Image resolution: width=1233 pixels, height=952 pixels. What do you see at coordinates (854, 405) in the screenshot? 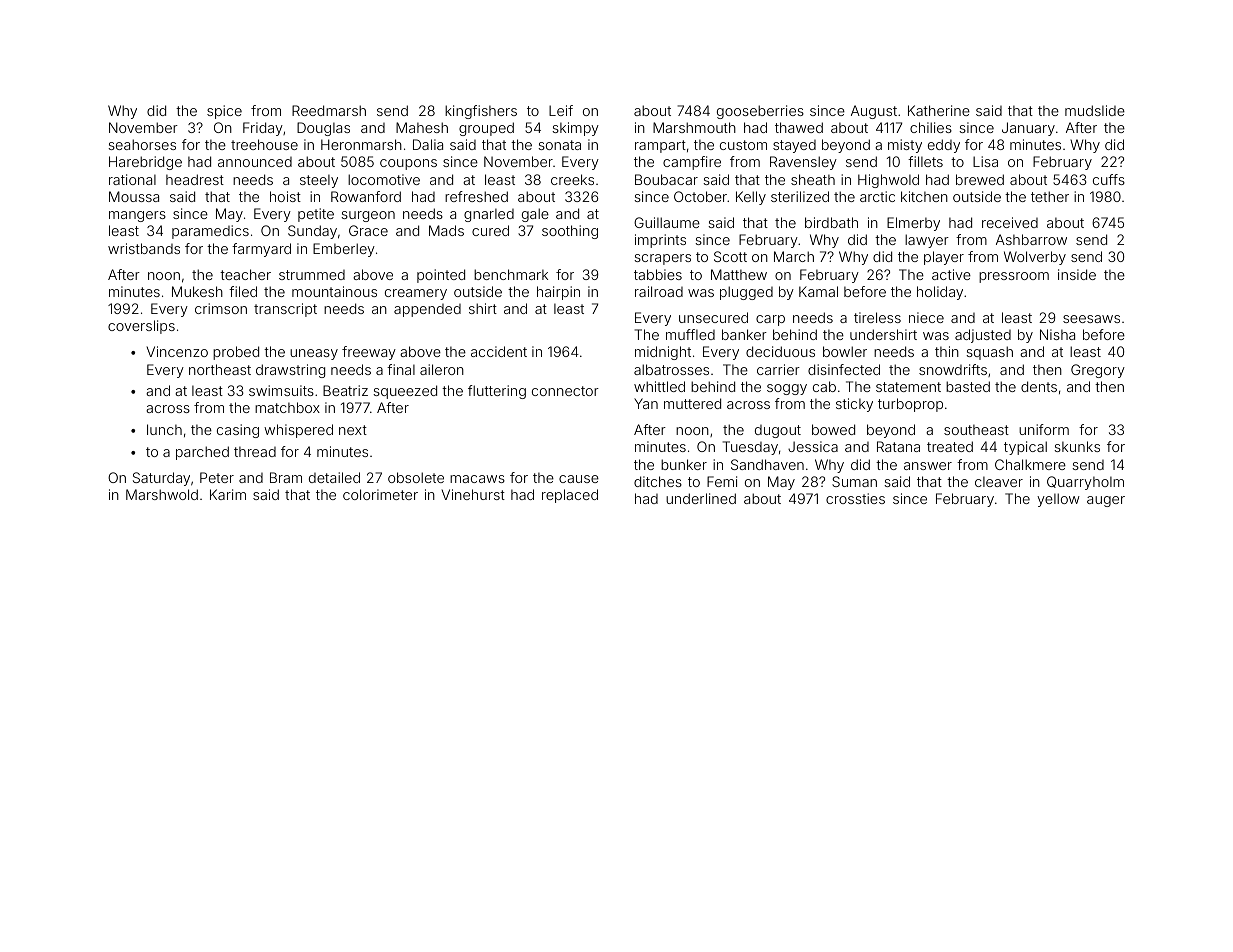
I see `sticky` at bounding box center [854, 405].
